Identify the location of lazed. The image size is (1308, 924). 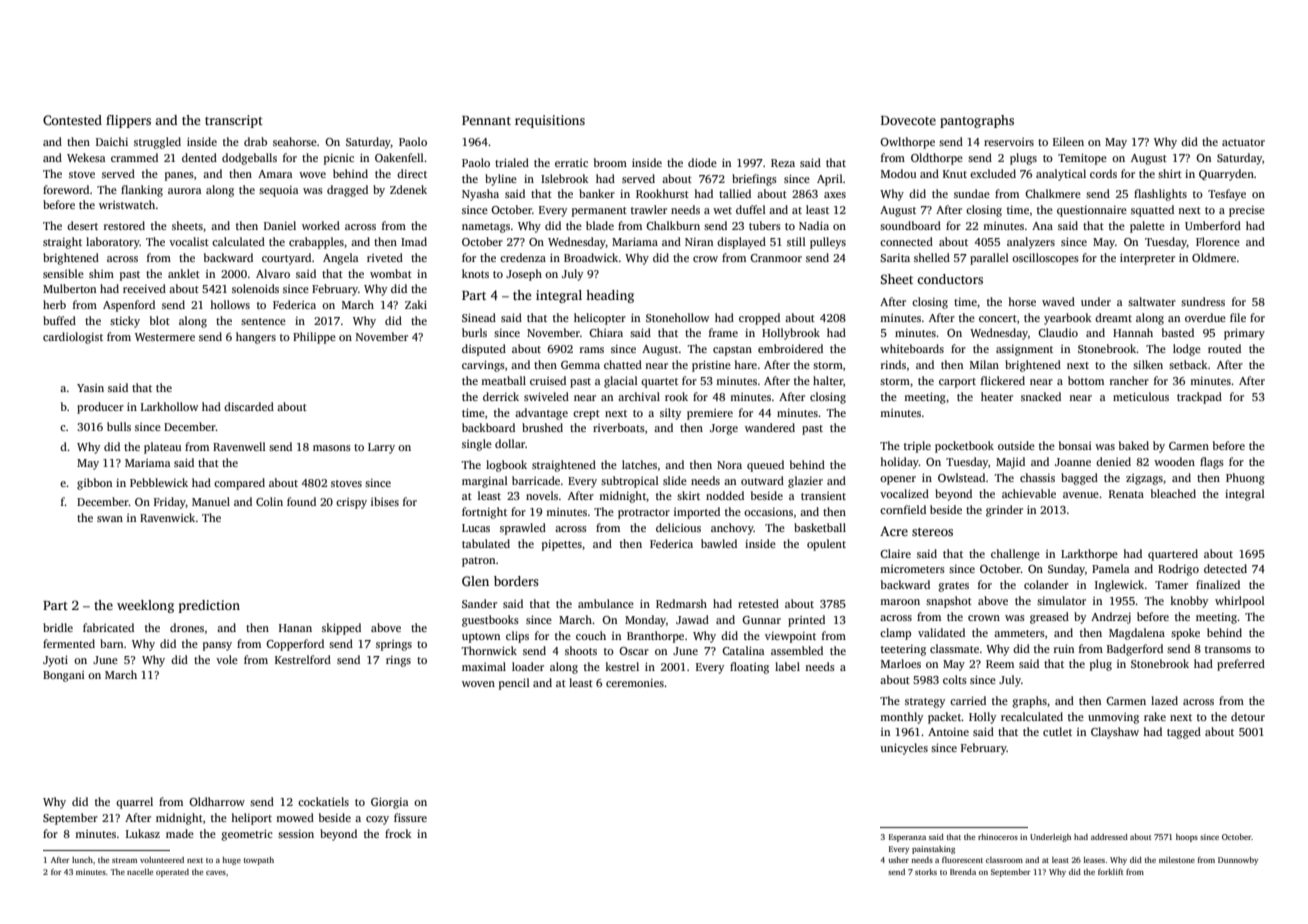
(1164, 700).
